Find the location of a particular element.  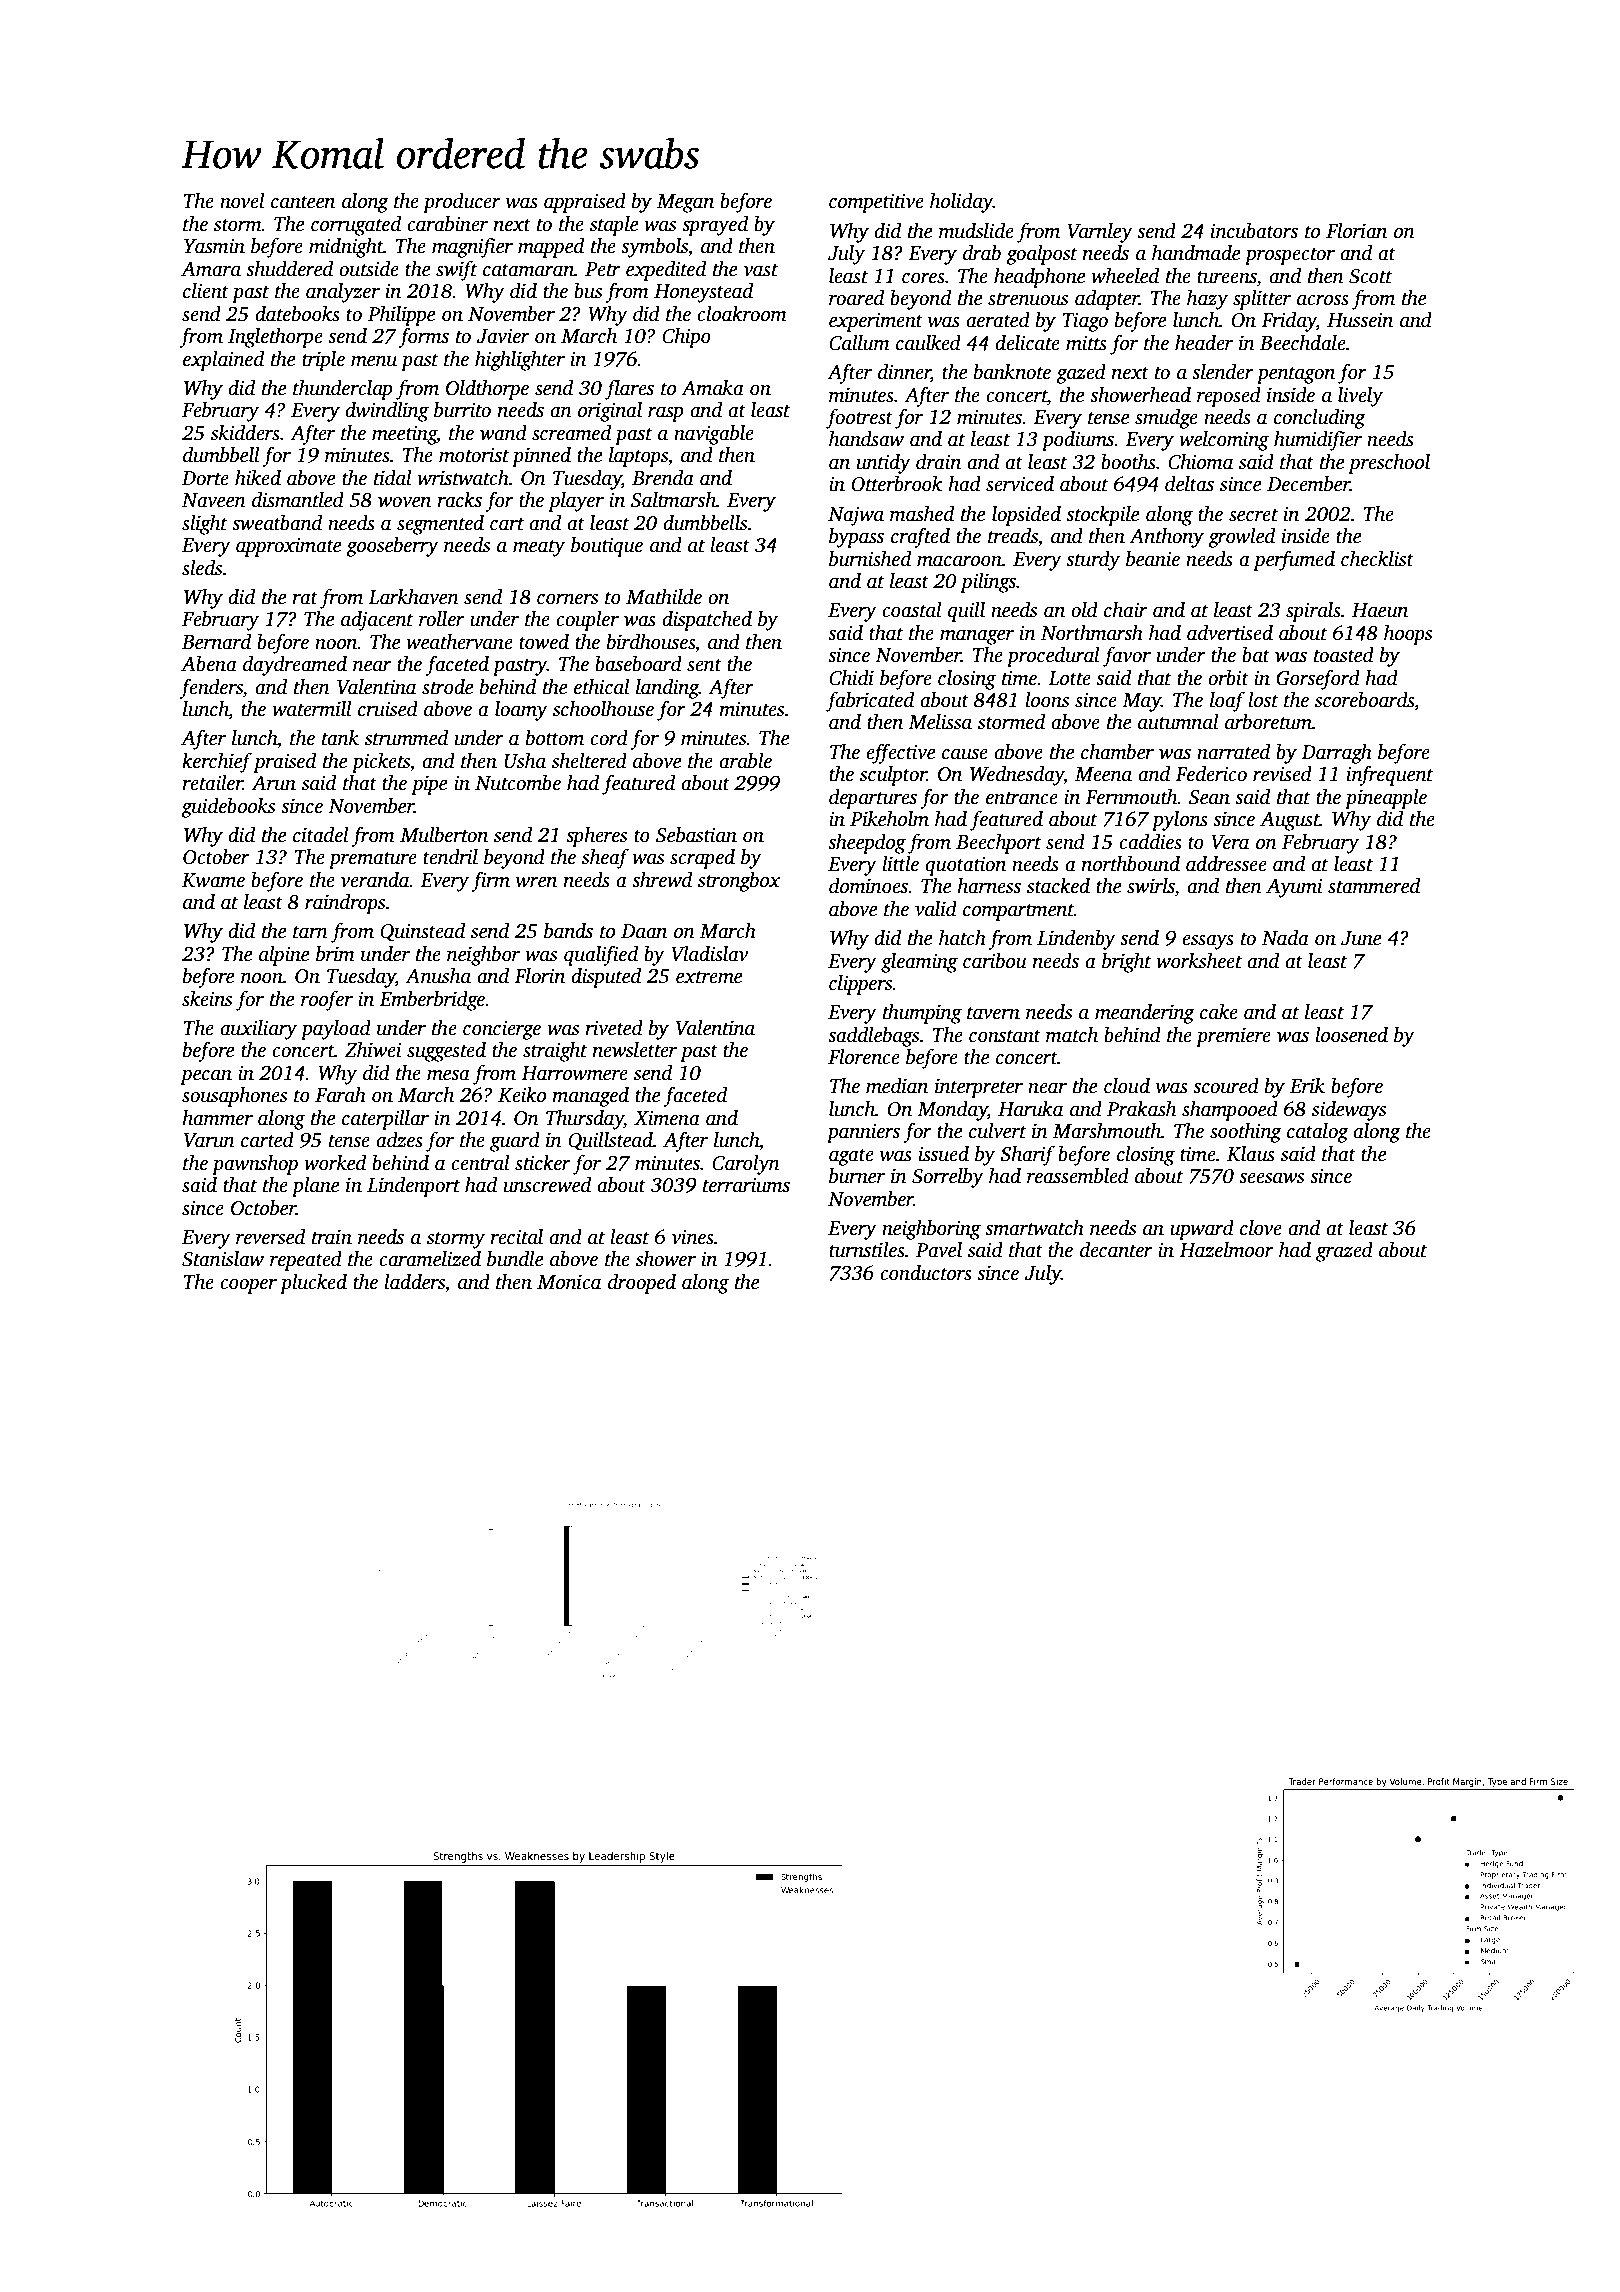

worksheet is located at coordinates (1199, 961).
